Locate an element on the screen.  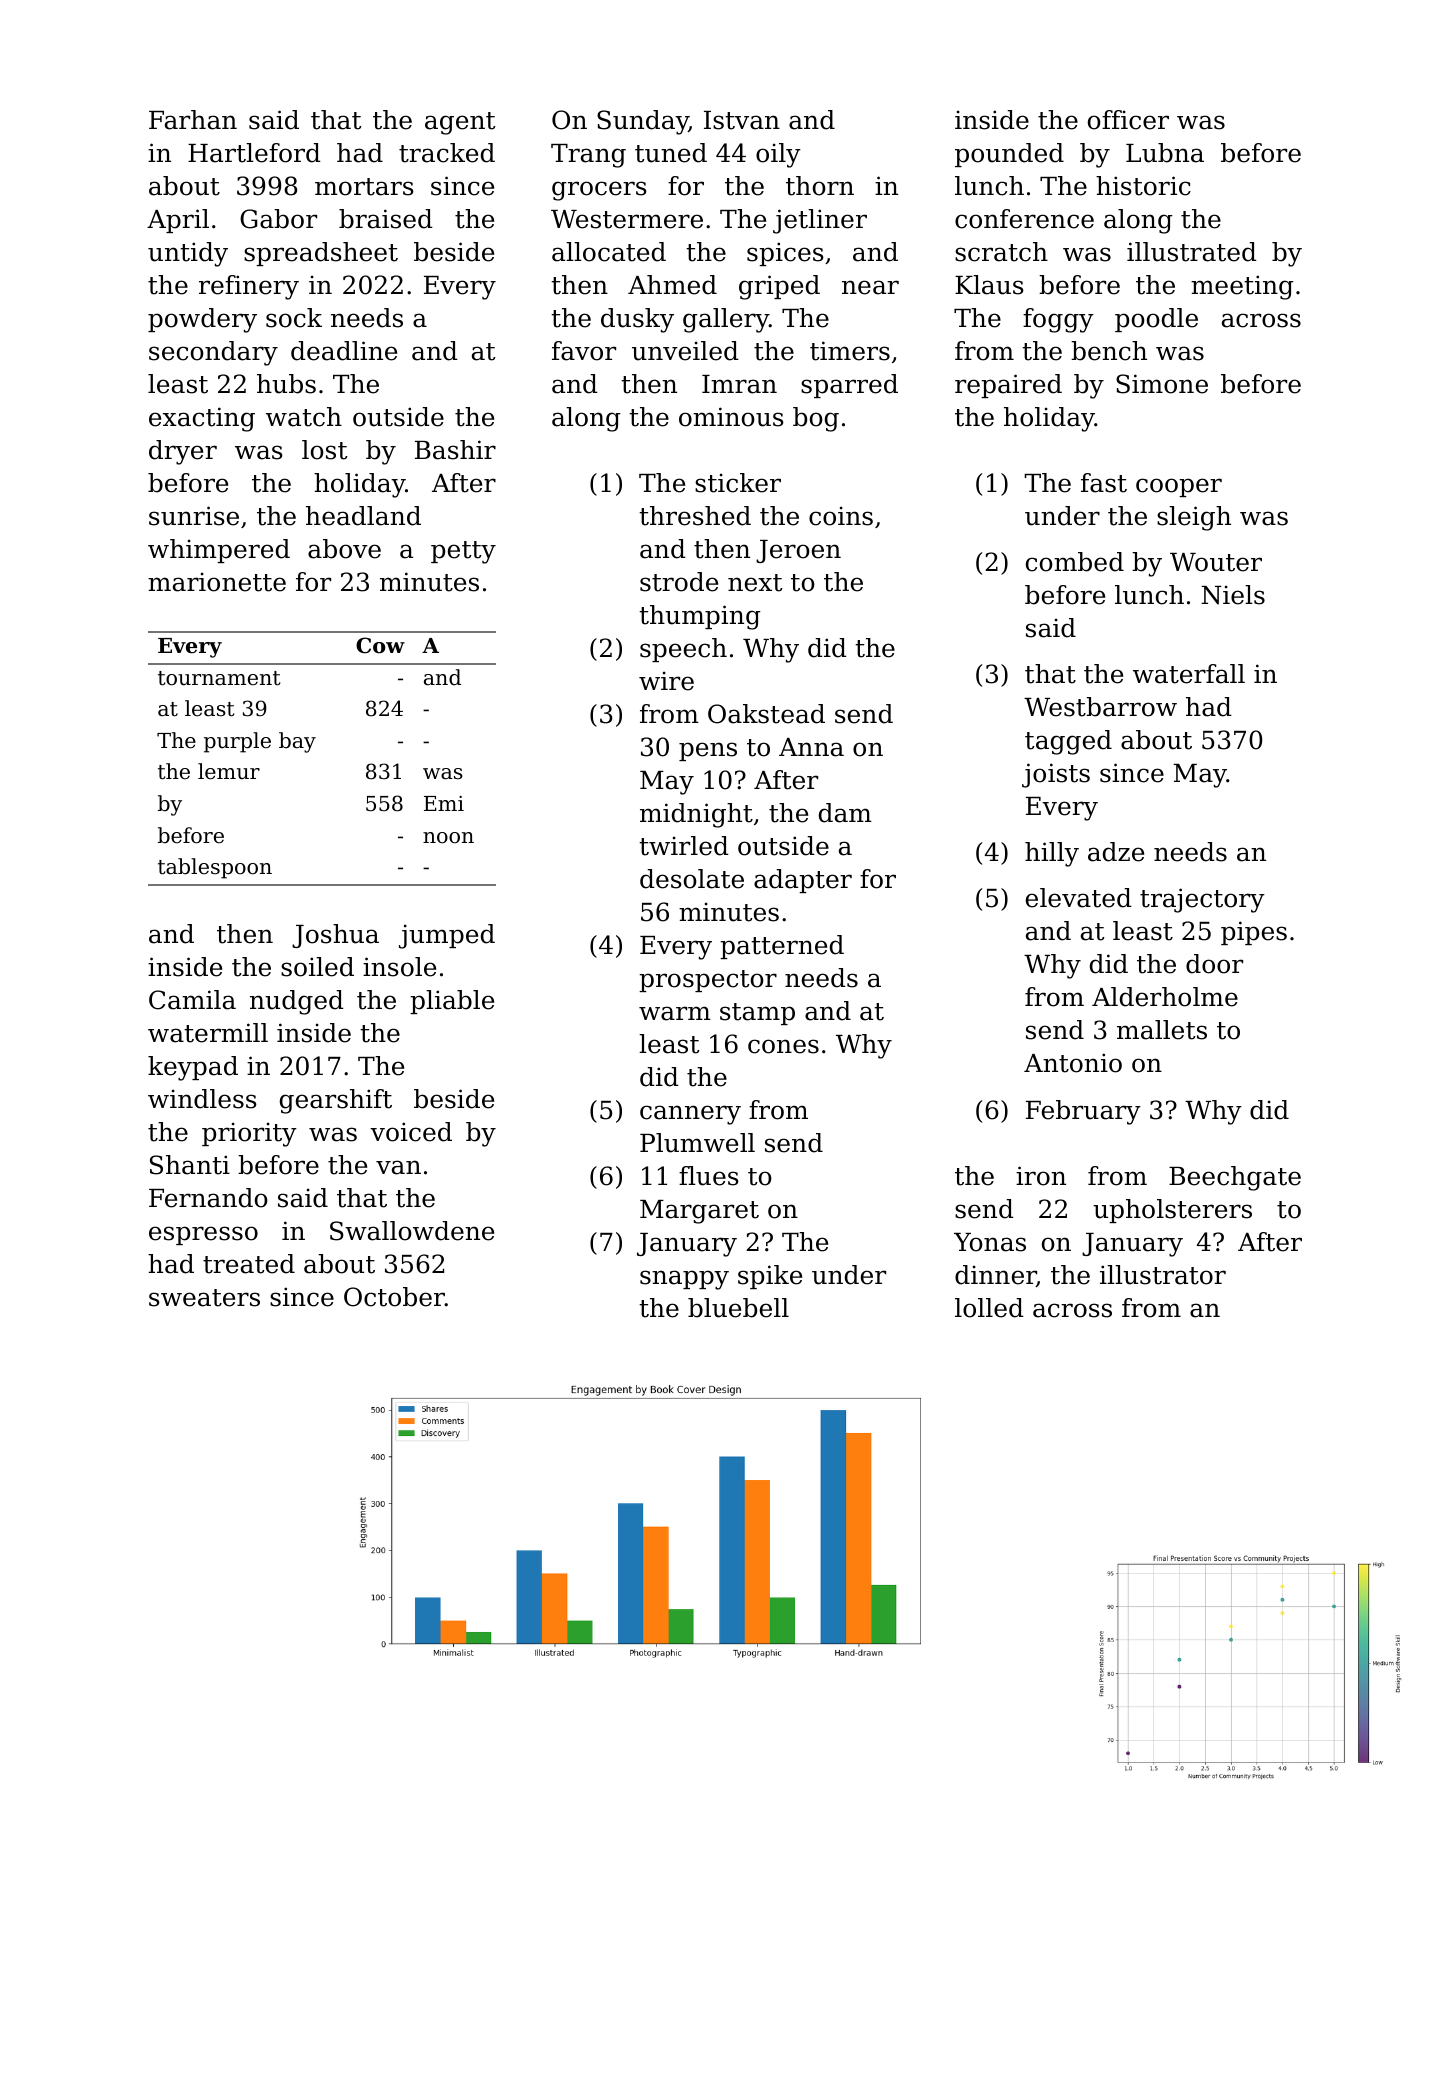
illustrator is located at coordinates (1163, 1275).
